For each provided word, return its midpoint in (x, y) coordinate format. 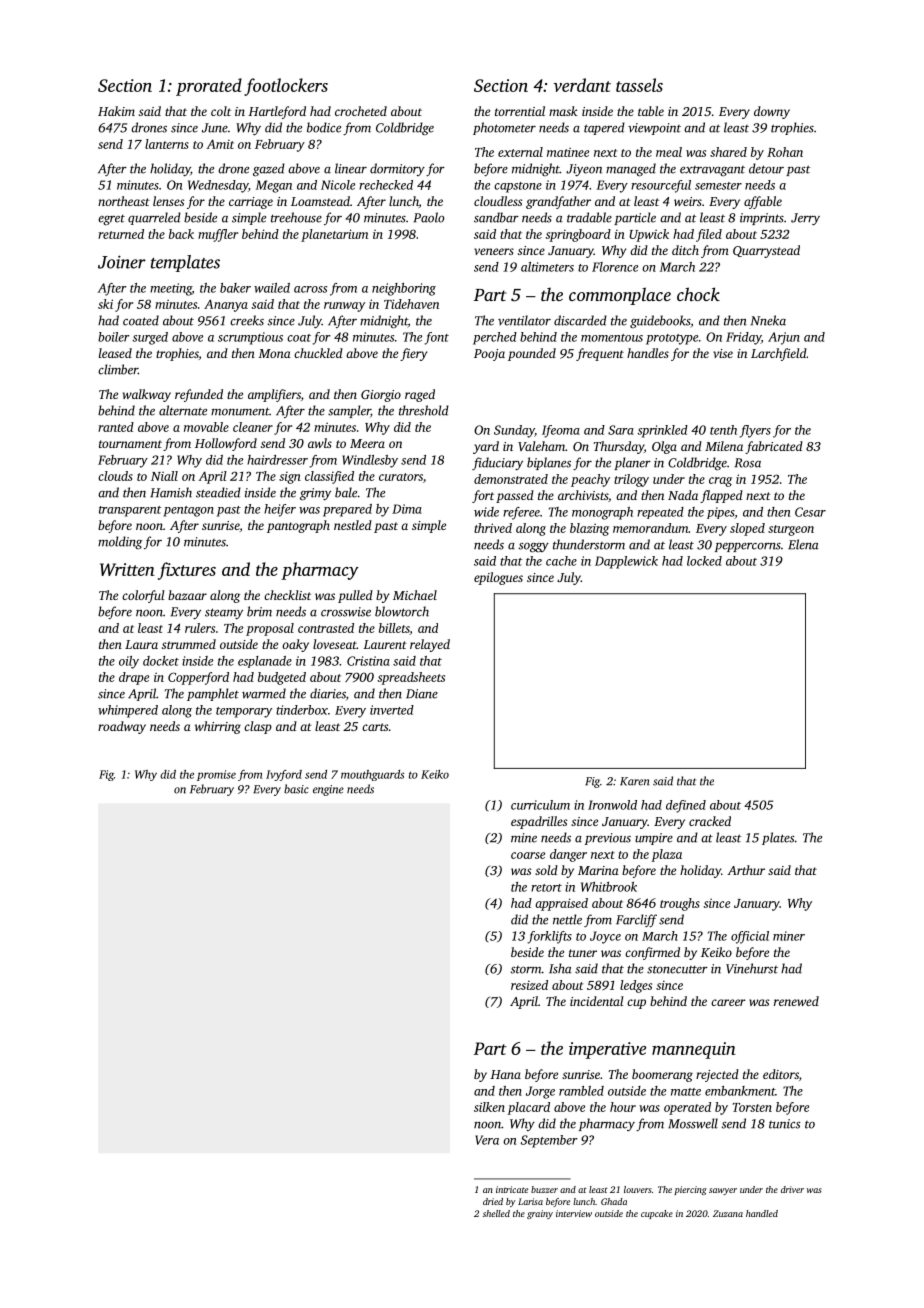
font (436, 338)
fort (483, 496)
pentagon (188, 511)
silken (489, 1107)
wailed (272, 288)
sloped (747, 529)
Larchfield (779, 354)
